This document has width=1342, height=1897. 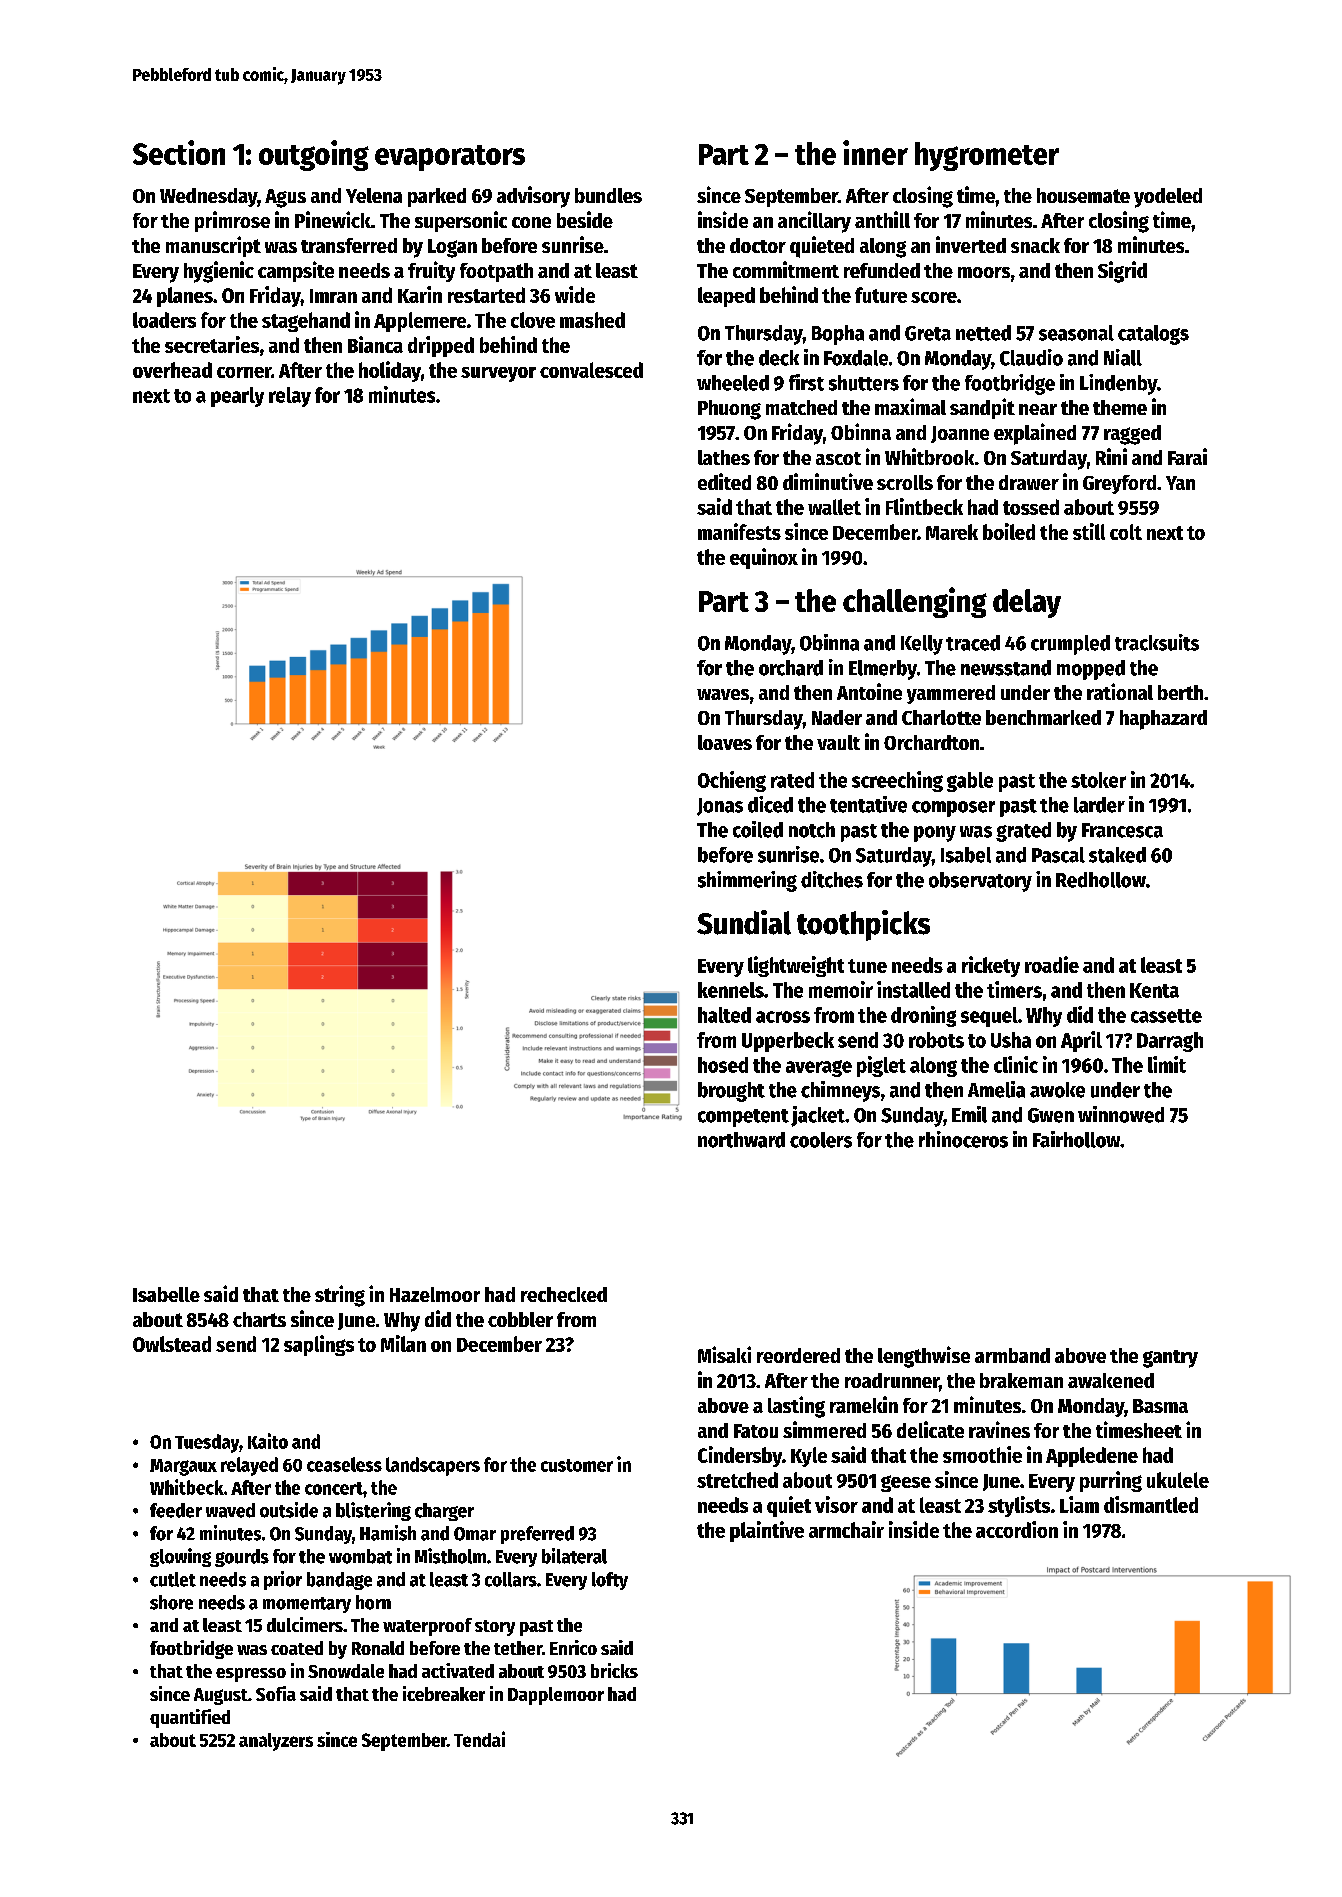 I want to click on inner, so click(x=875, y=152).
